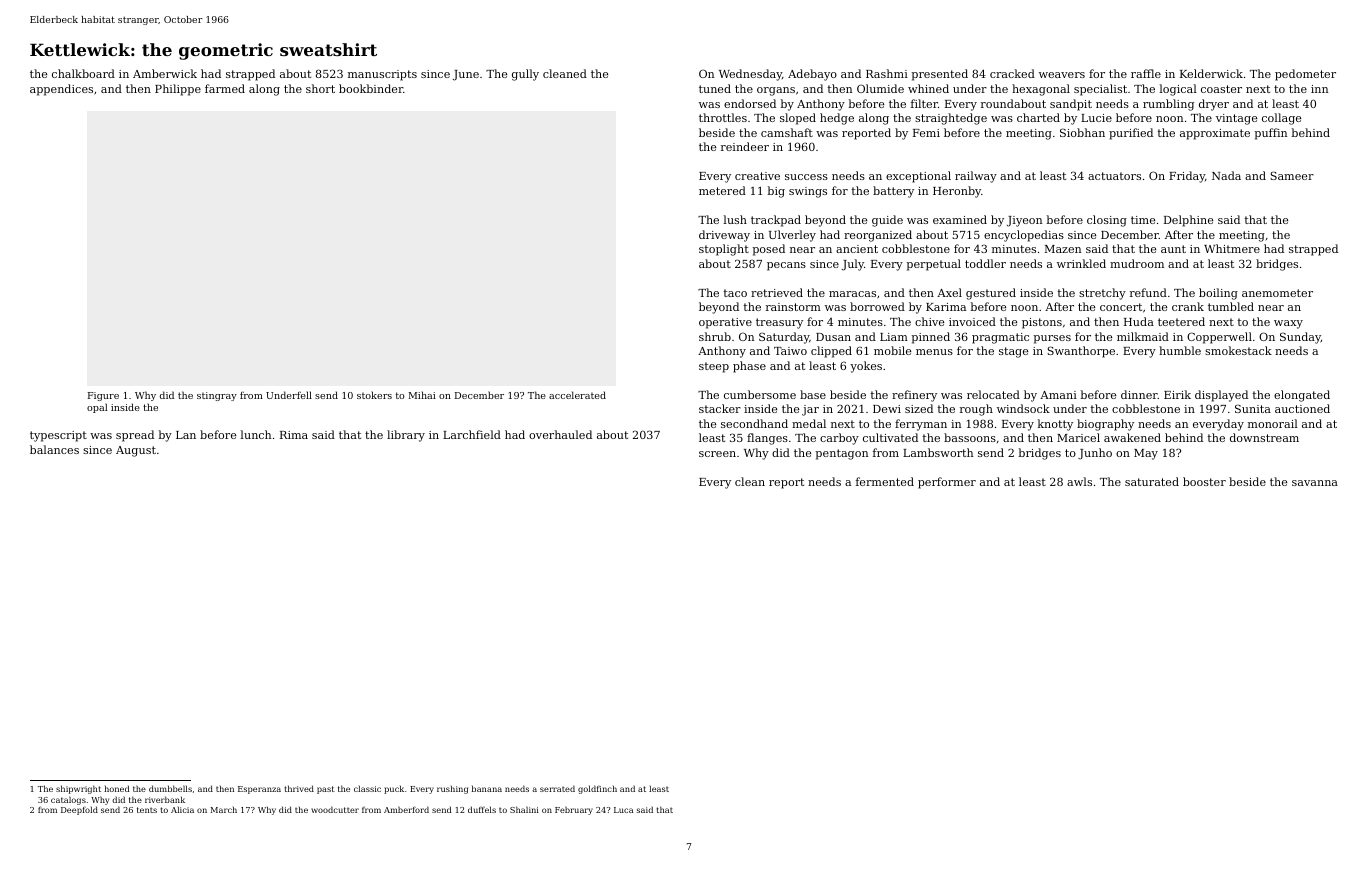 The width and height of the page is (1372, 887). I want to click on balances, so click(54, 449).
